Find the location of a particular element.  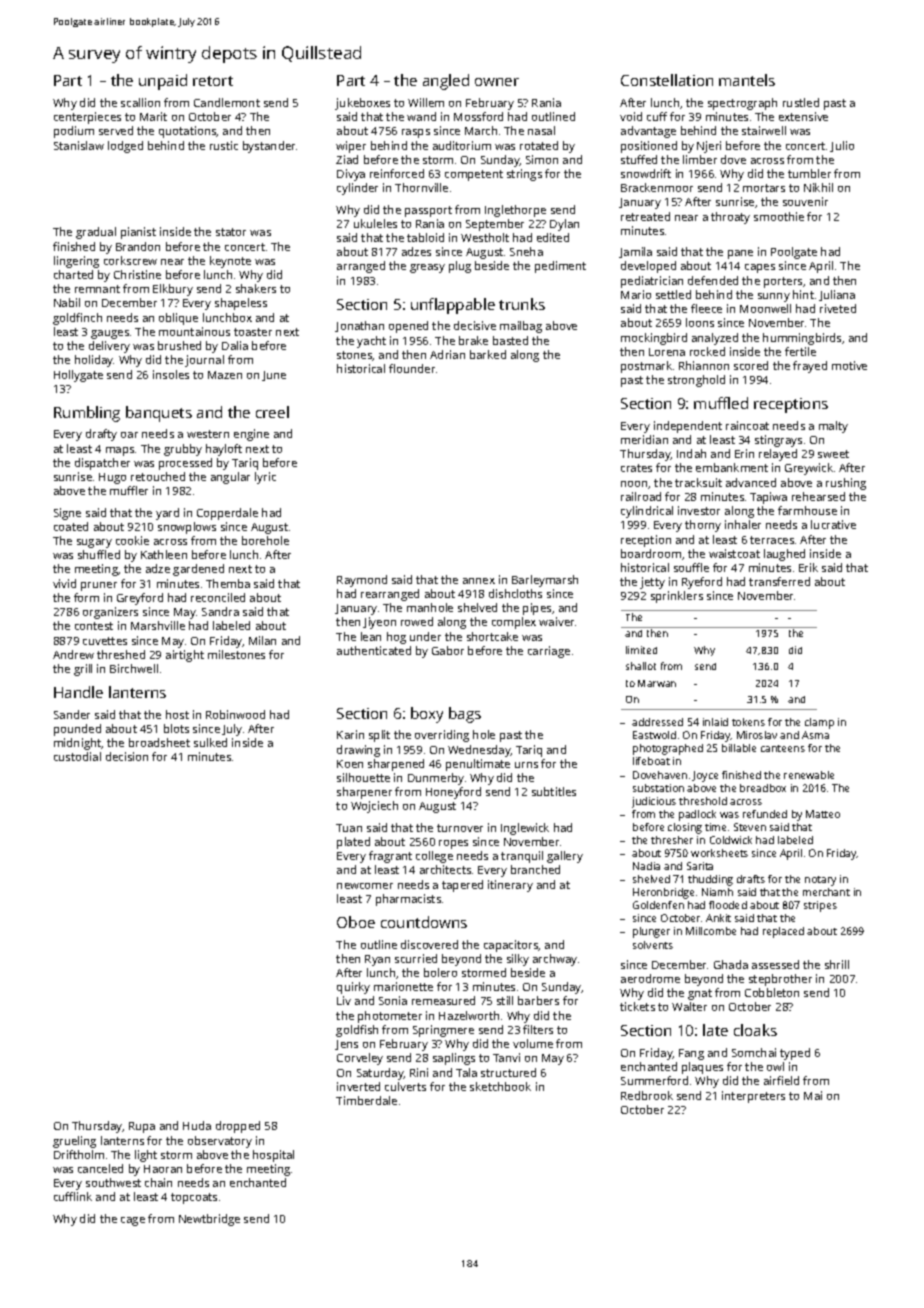

merchant is located at coordinates (826, 892).
